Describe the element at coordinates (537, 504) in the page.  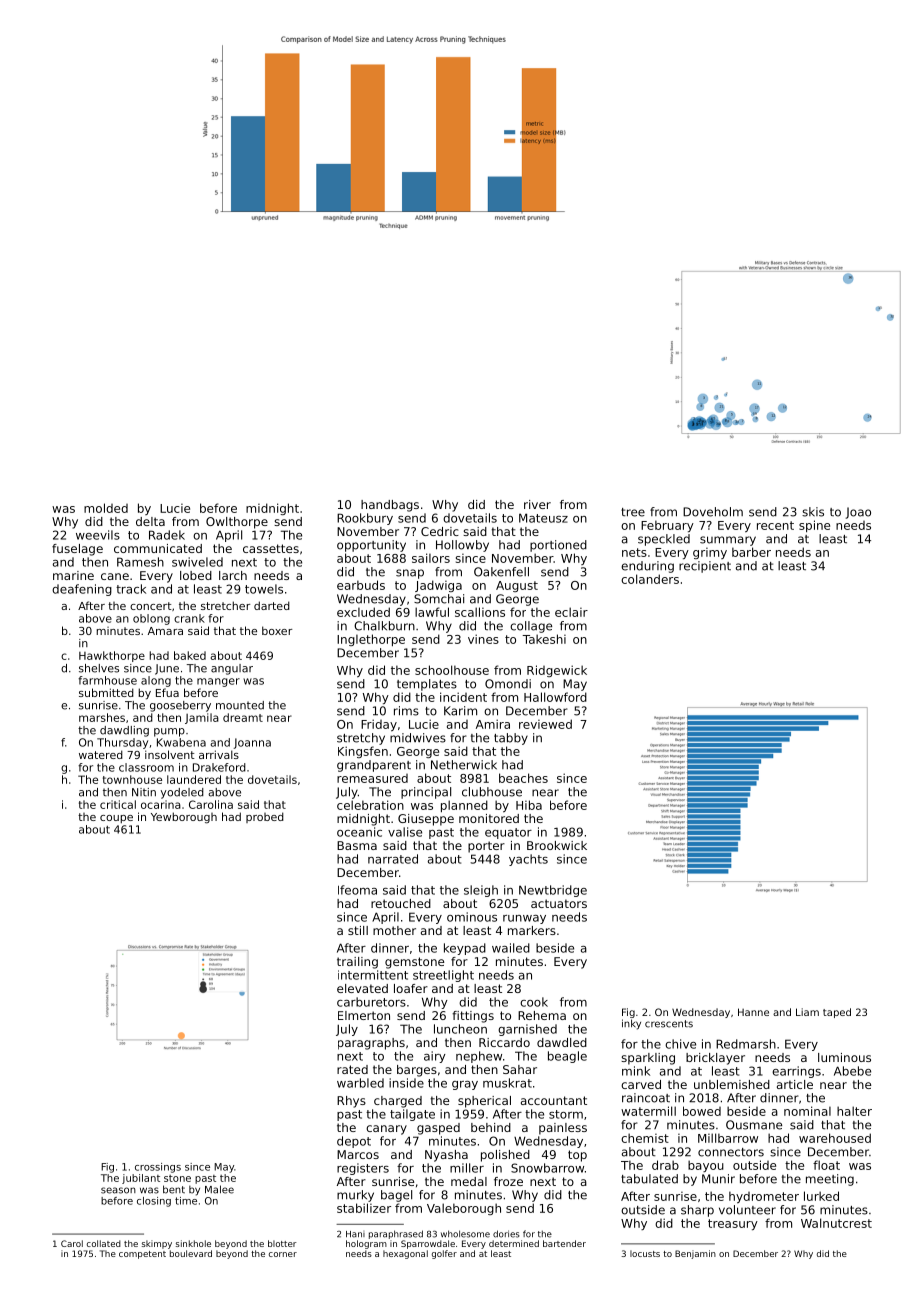
I see `river` at that location.
